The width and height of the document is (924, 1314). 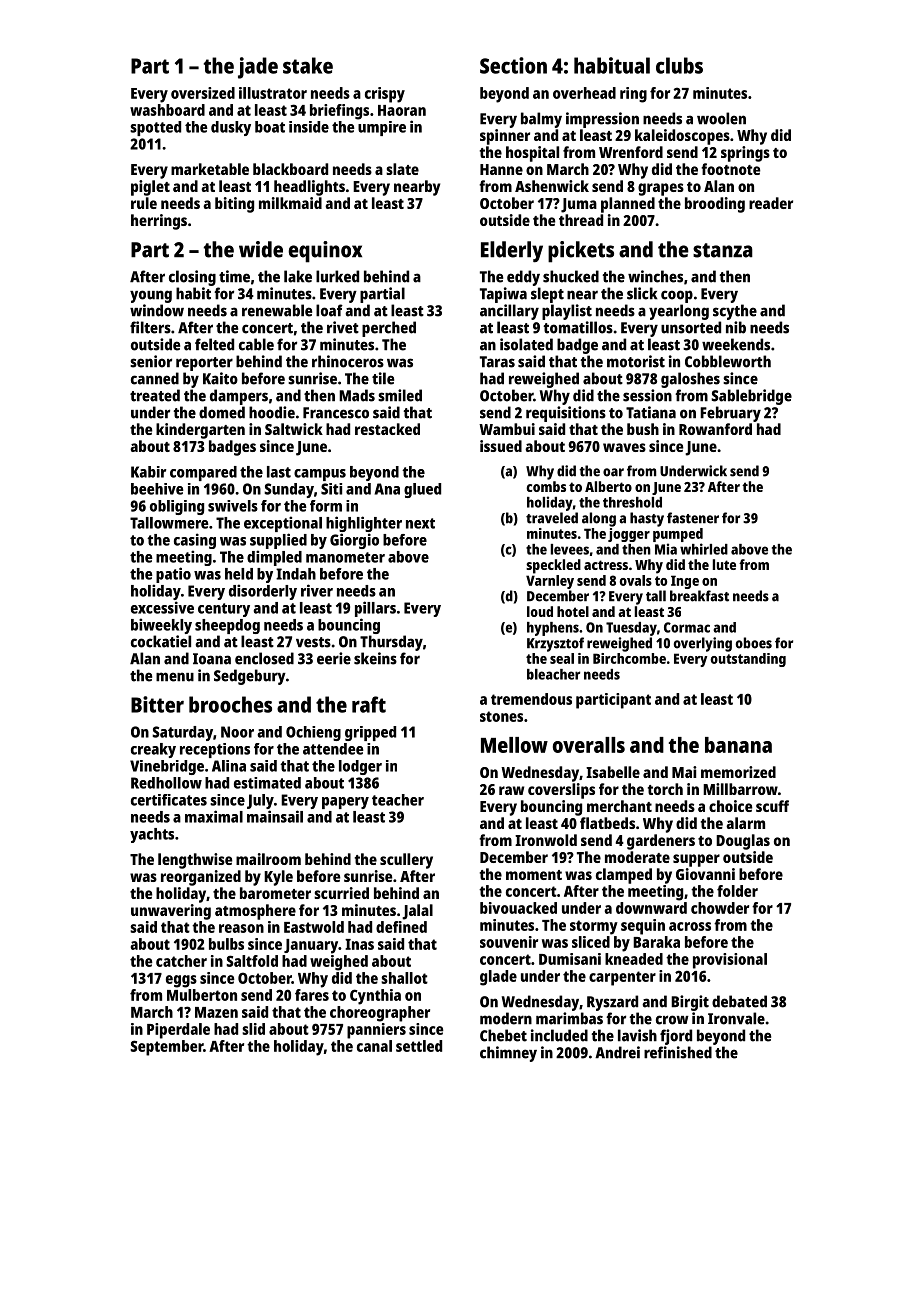 What do you see at coordinates (505, 137) in the document?
I see `spinner` at bounding box center [505, 137].
